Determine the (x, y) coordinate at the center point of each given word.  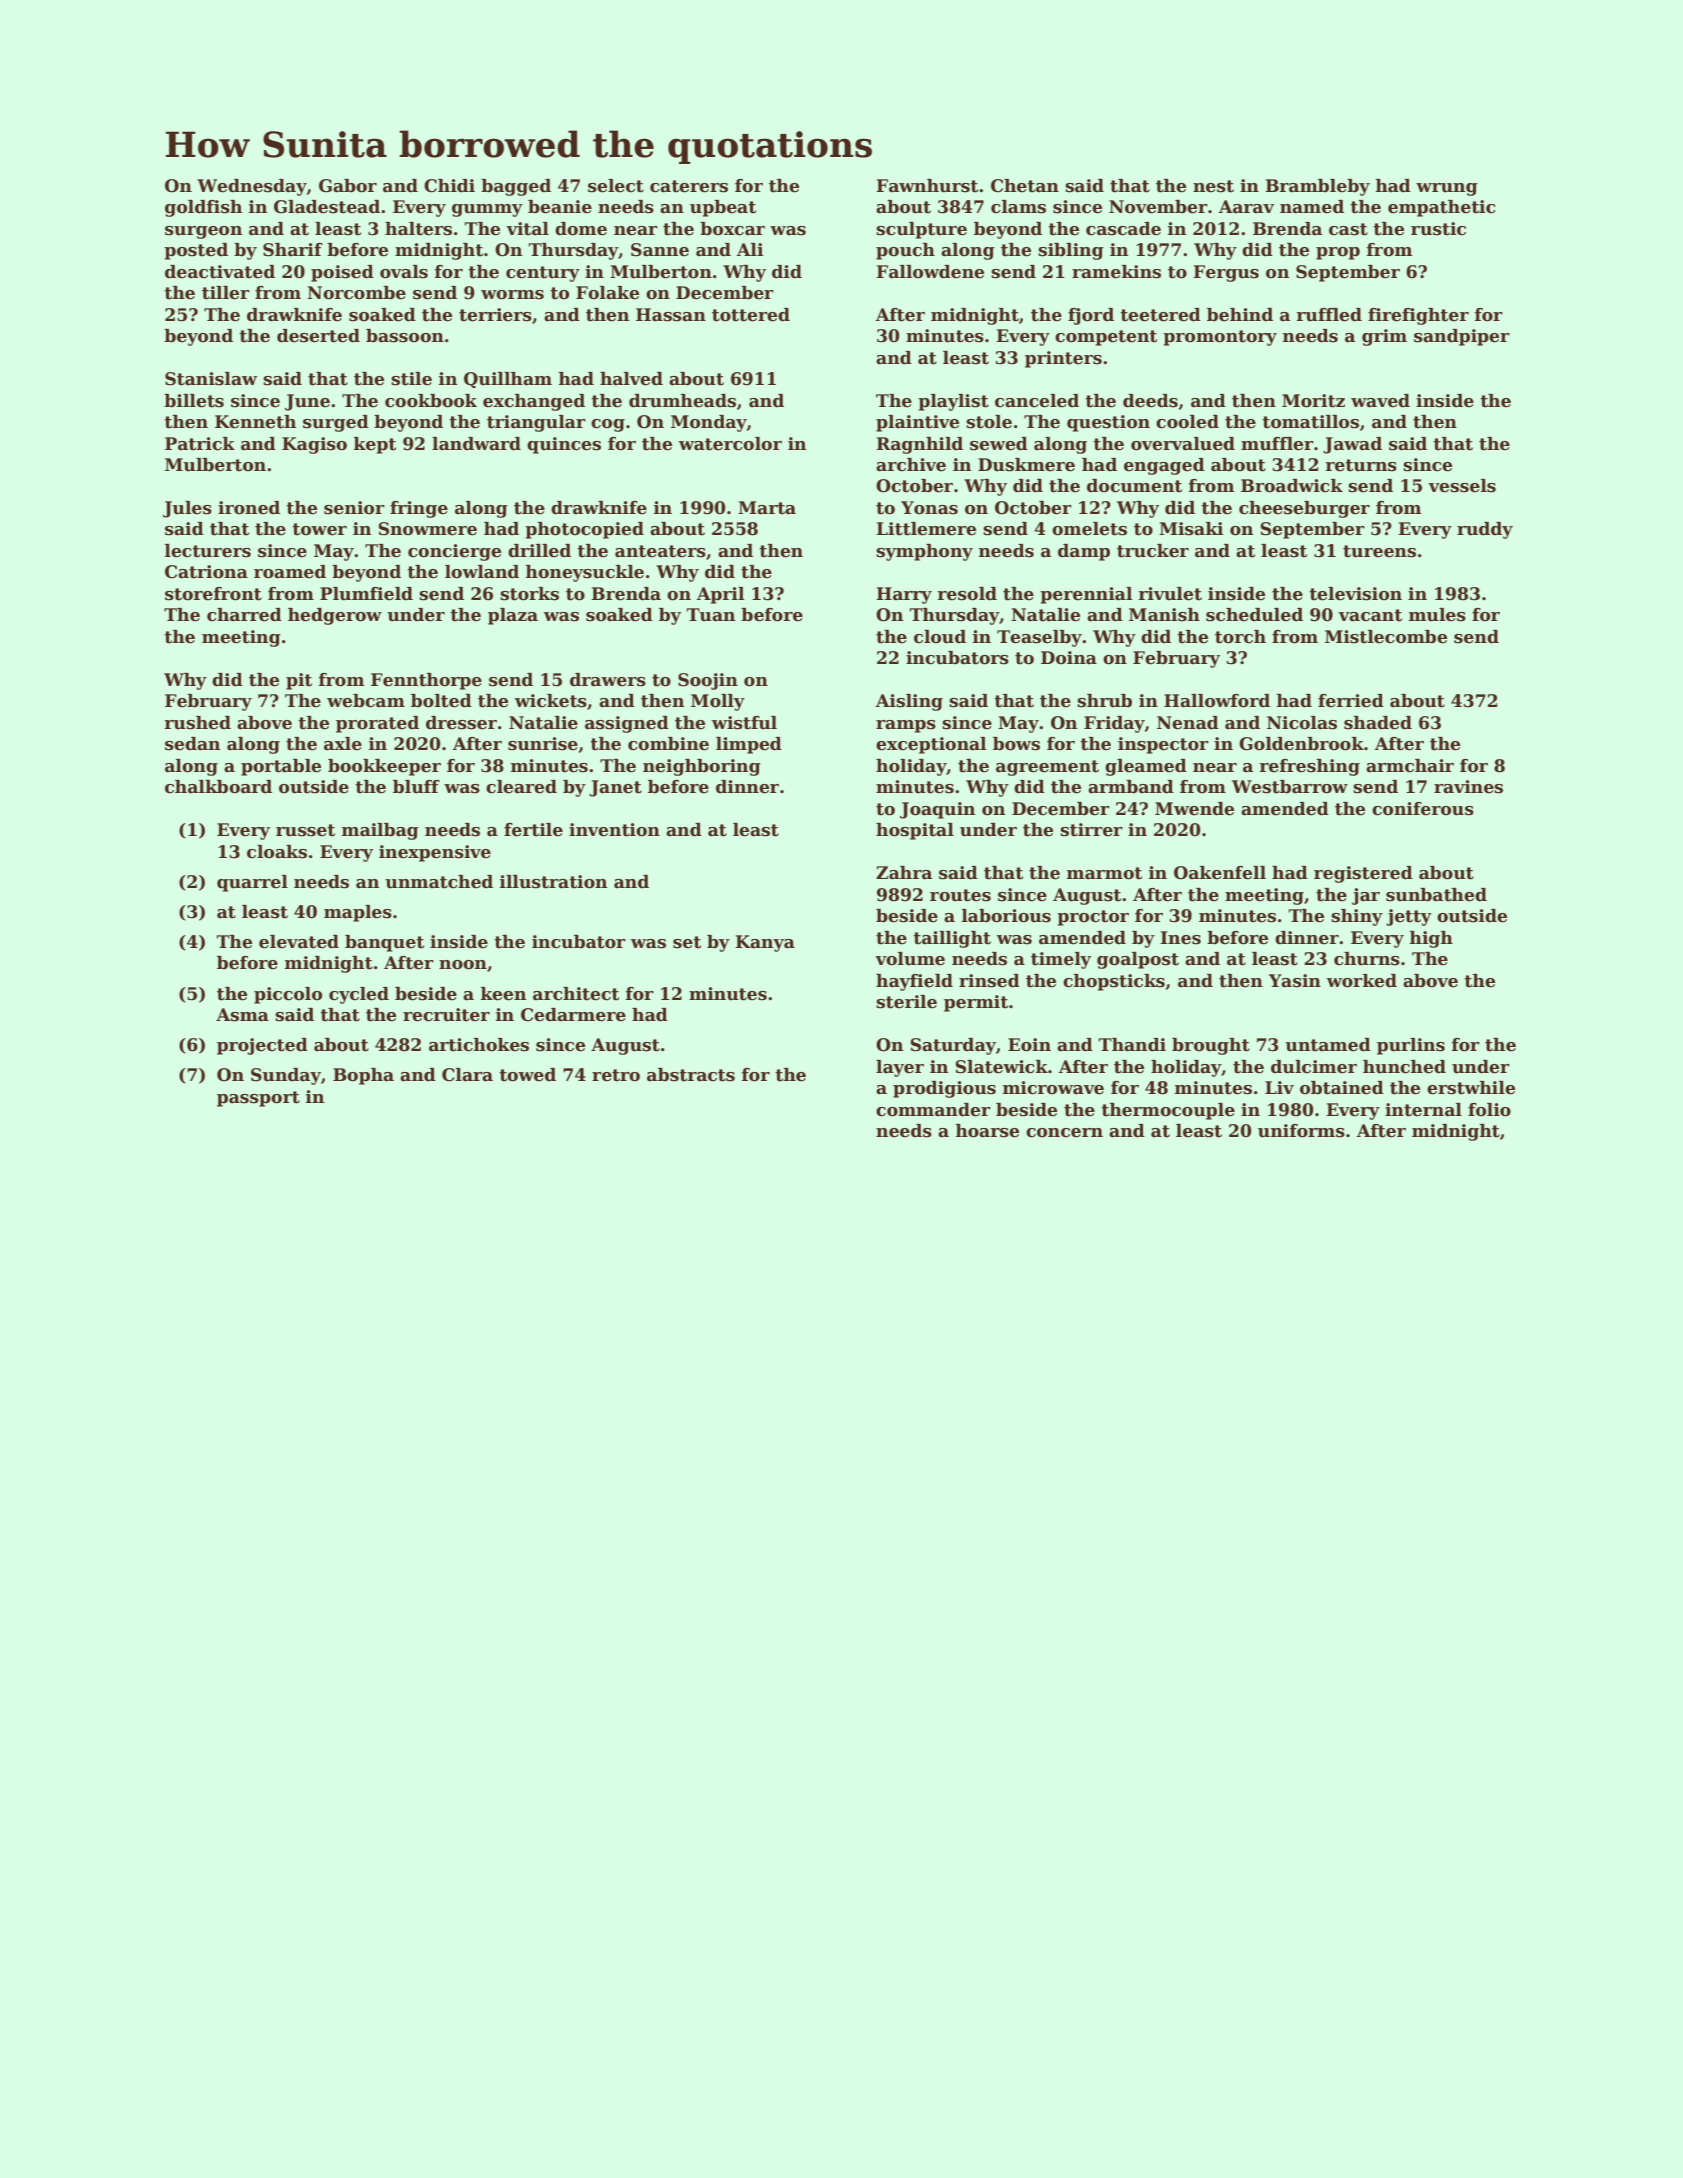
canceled (1037, 401)
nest (1213, 186)
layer (900, 1068)
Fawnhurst (927, 186)
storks (529, 594)
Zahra (904, 873)
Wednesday (252, 187)
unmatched (439, 882)
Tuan (711, 615)
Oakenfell (1220, 873)
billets (194, 401)
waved (1380, 401)
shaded (1378, 723)
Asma (242, 1015)
